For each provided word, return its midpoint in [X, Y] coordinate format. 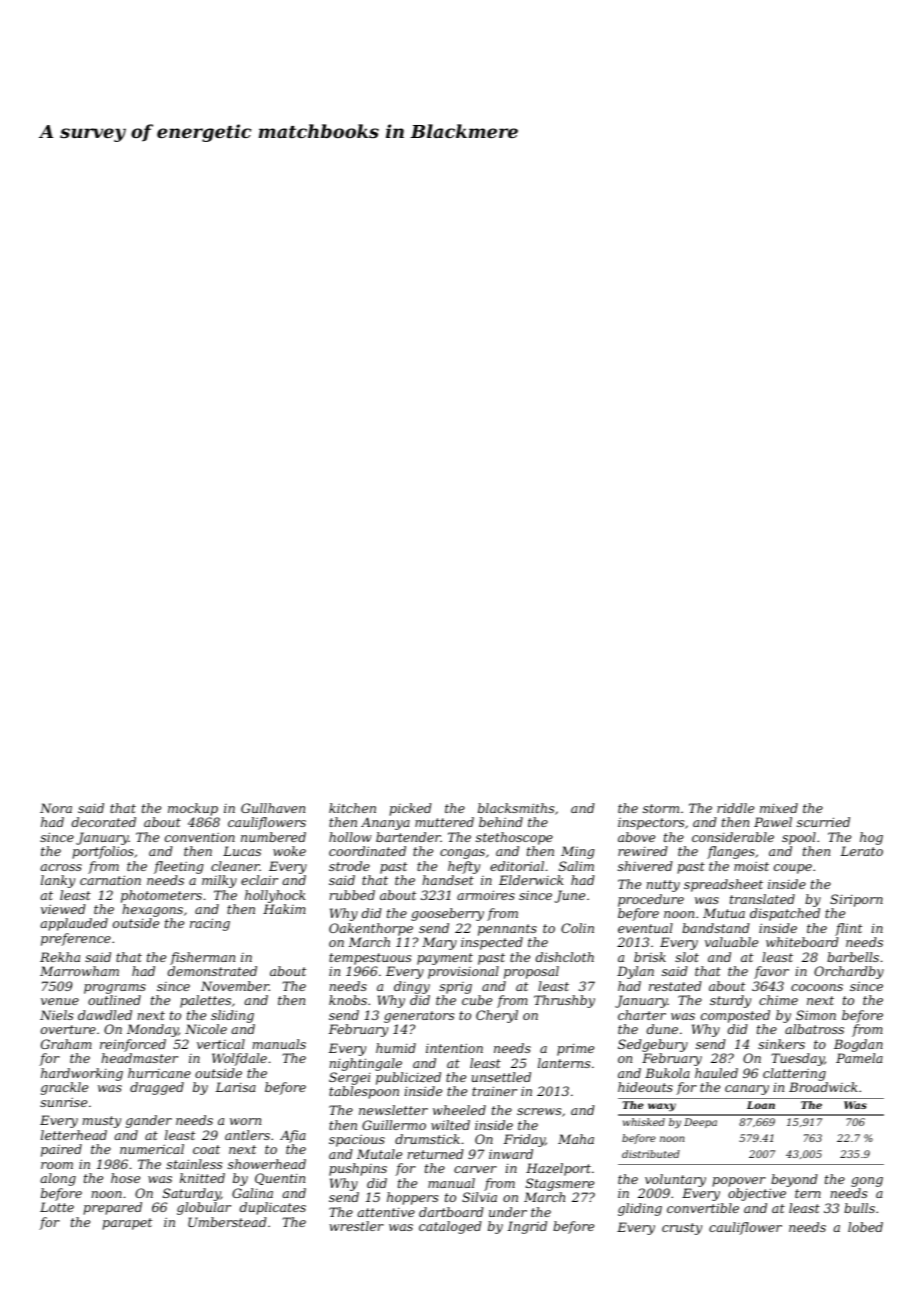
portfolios [103, 852]
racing [210, 924]
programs [115, 989]
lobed [865, 1227]
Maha [576, 1139]
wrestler [356, 1226]
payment [445, 959]
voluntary [675, 1180]
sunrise [63, 1102]
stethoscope [514, 838]
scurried [823, 822]
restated [675, 986]
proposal [531, 972]
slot [687, 957]
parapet [127, 1224]
